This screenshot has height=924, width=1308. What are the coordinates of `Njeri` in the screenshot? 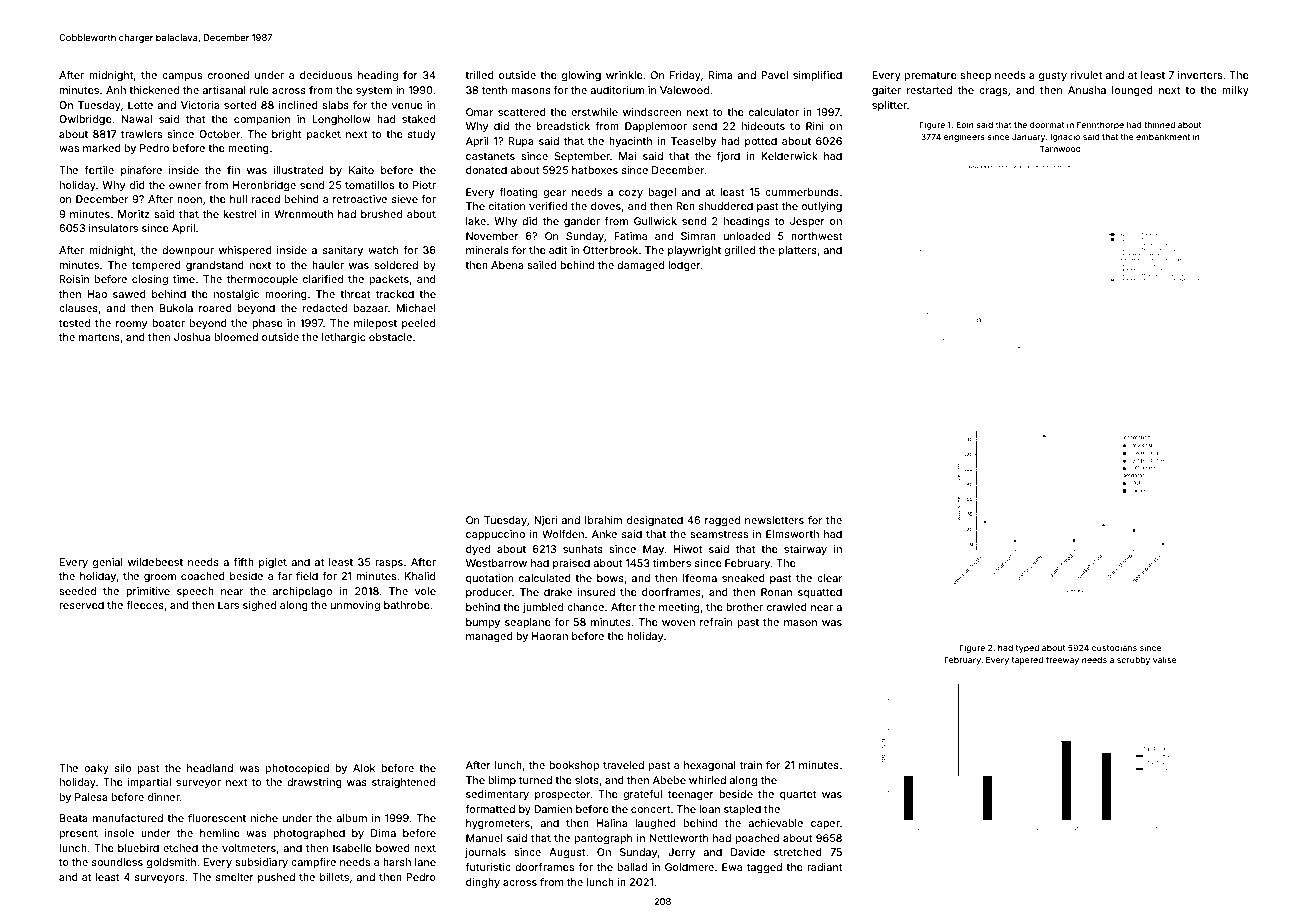 It's located at (545, 521).
